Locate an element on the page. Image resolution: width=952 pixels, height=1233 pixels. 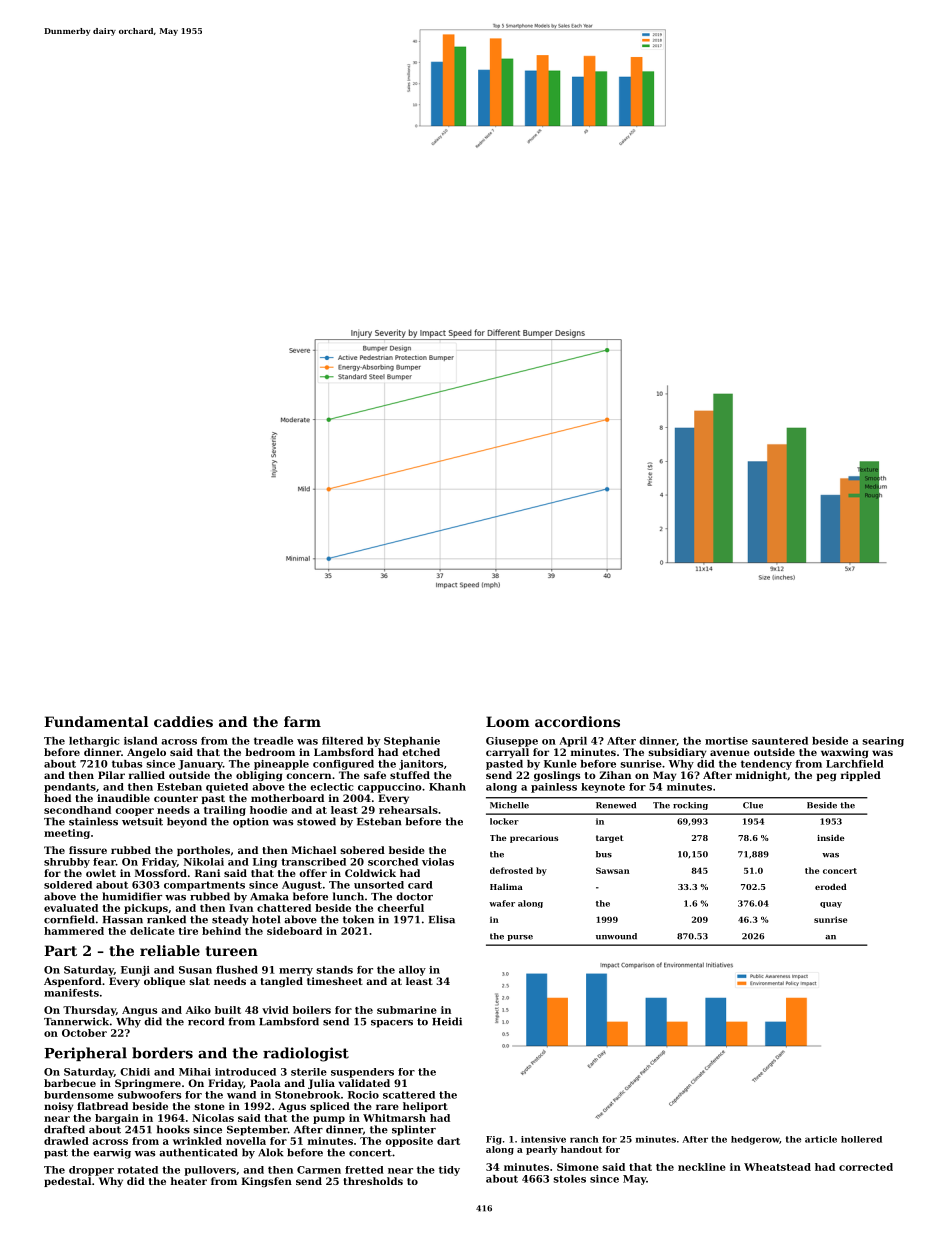
Giuseppe is located at coordinates (512, 742).
